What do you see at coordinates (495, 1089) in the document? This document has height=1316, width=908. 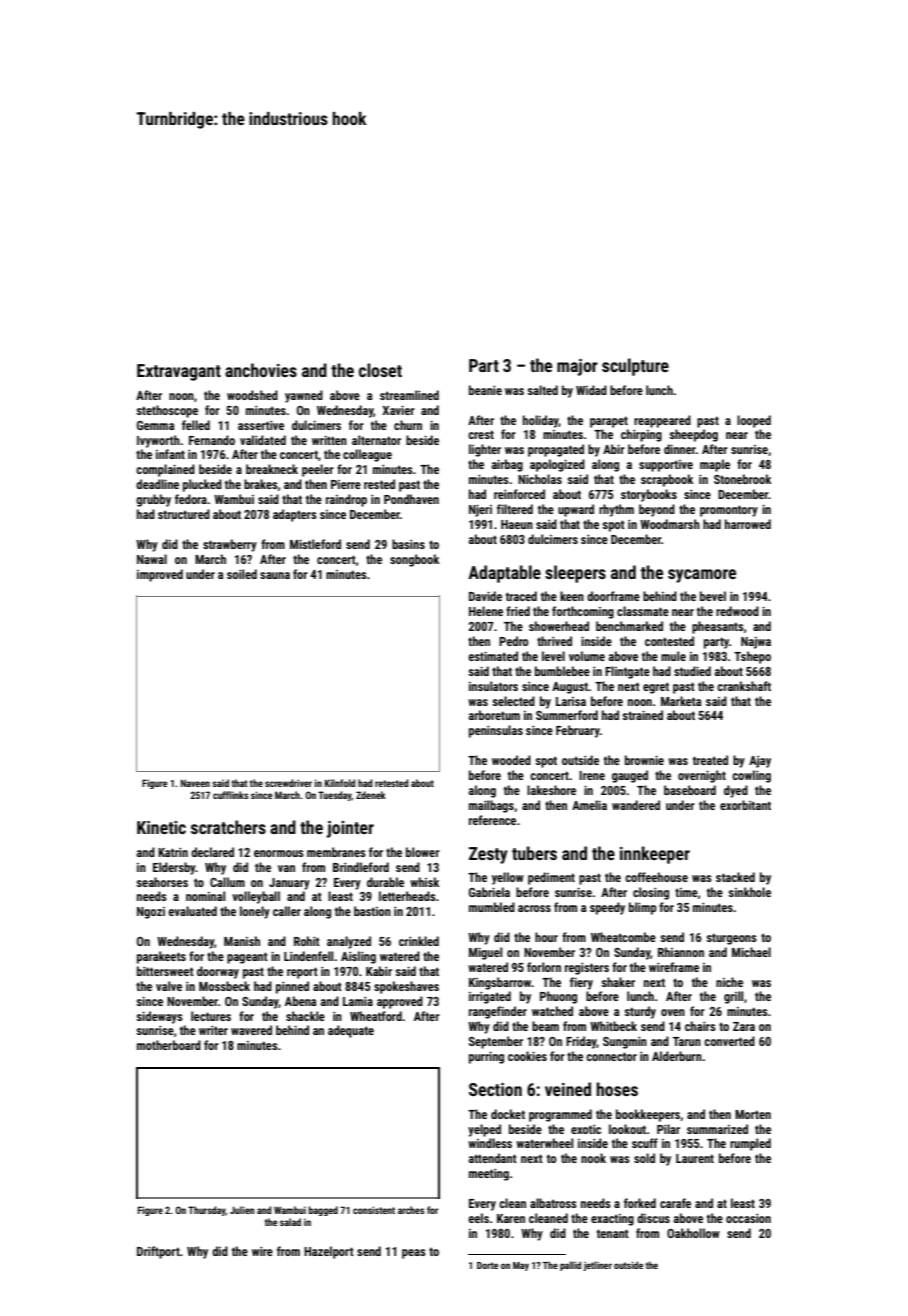 I see `Section` at bounding box center [495, 1089].
